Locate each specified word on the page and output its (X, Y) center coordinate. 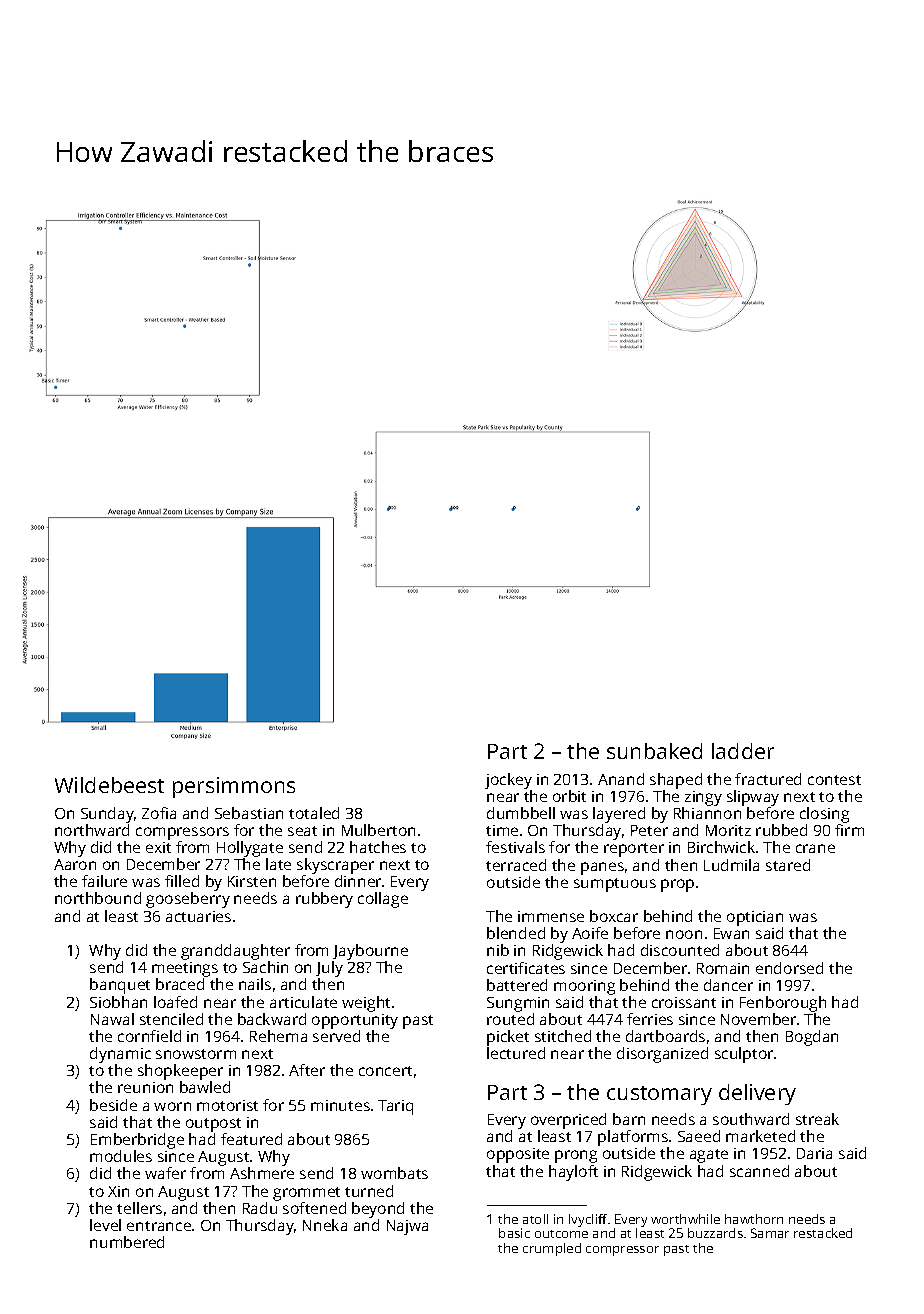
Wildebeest (109, 785)
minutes (340, 1105)
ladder (743, 751)
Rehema (278, 1036)
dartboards (665, 1036)
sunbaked (654, 751)
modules (121, 1156)
